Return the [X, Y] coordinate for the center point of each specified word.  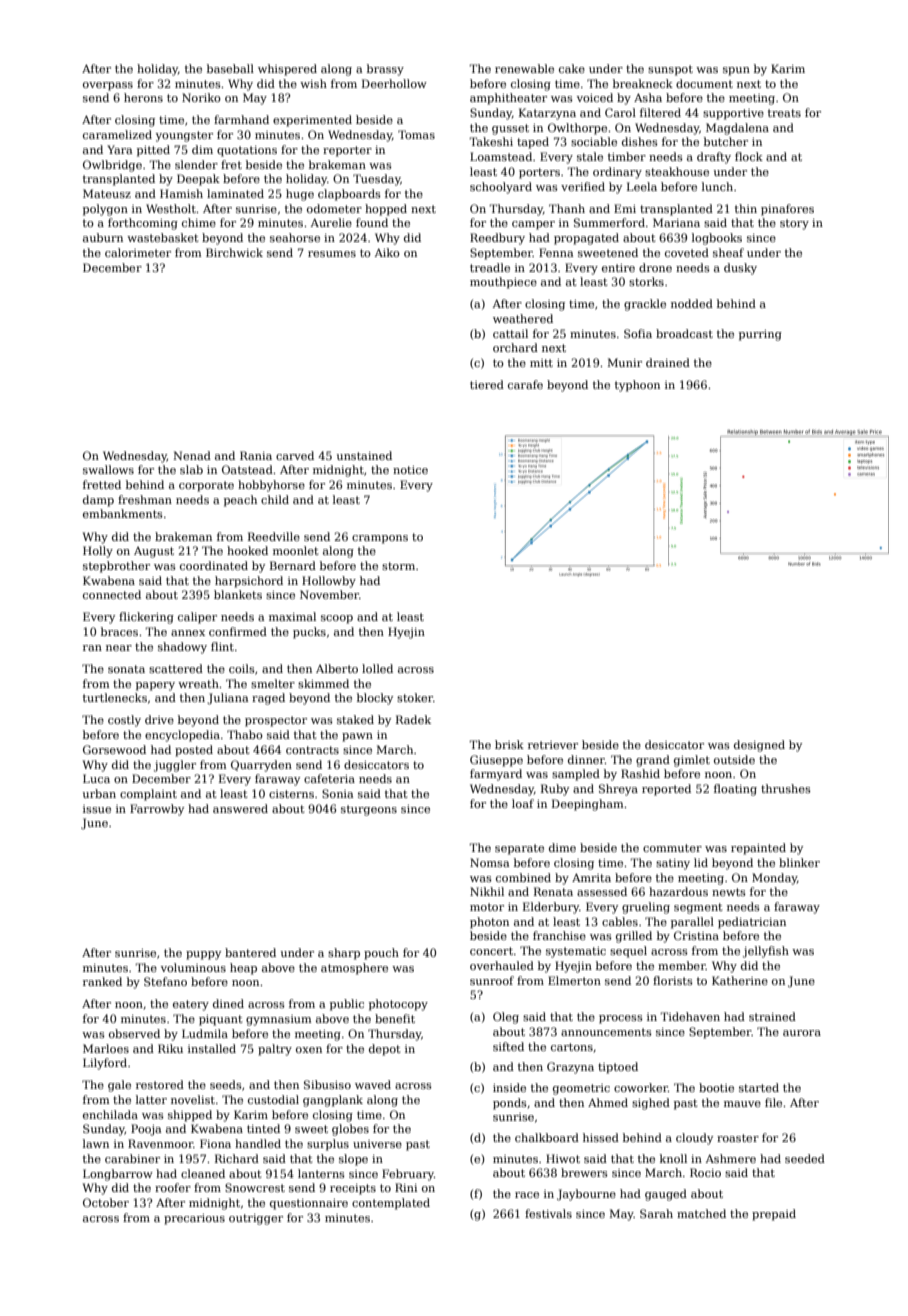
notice [410, 470]
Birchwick [234, 252]
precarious [194, 1219]
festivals [548, 1213]
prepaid [774, 1215]
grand [653, 761]
